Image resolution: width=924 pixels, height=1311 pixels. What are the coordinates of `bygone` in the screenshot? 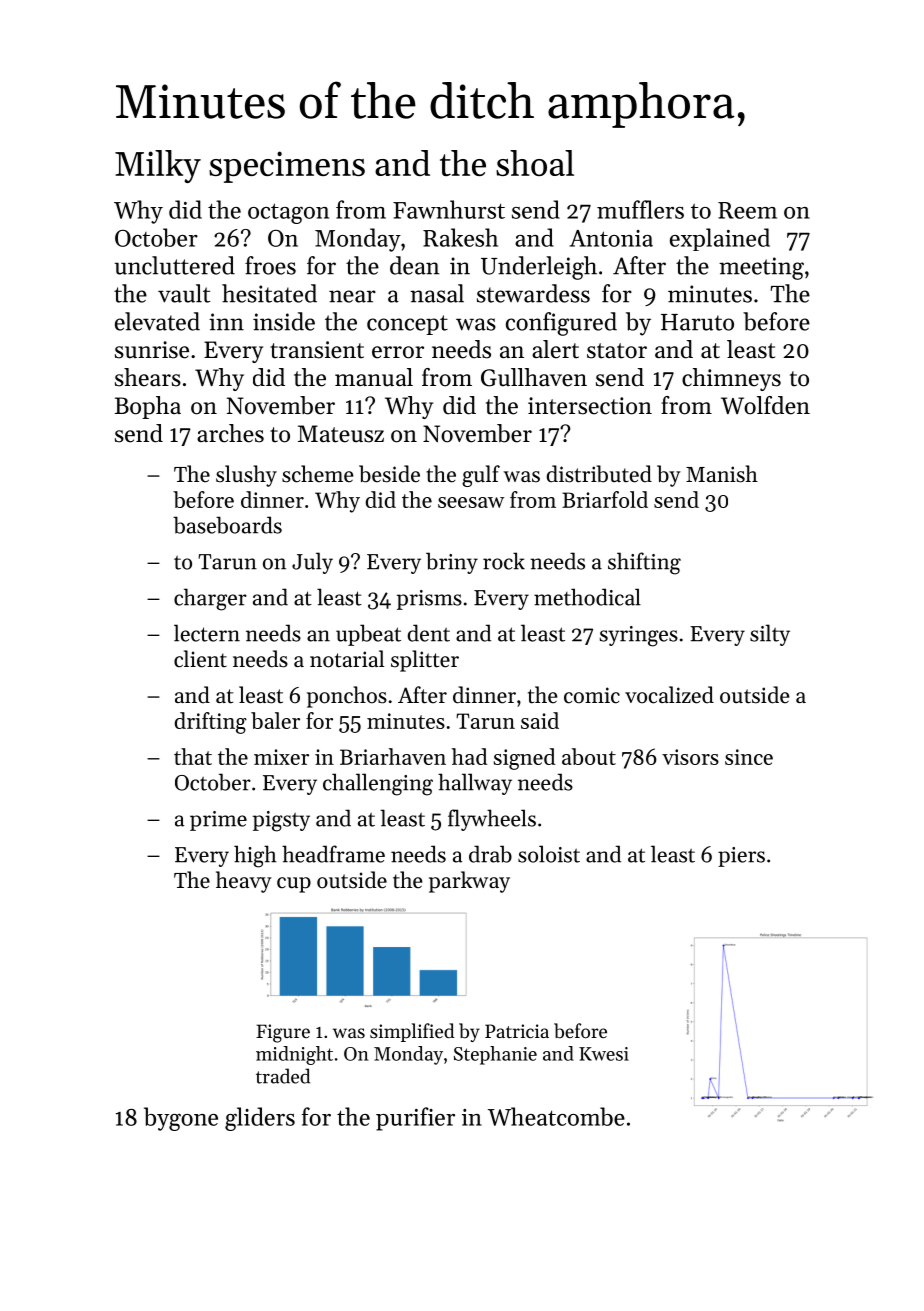 It's located at (181, 1119).
